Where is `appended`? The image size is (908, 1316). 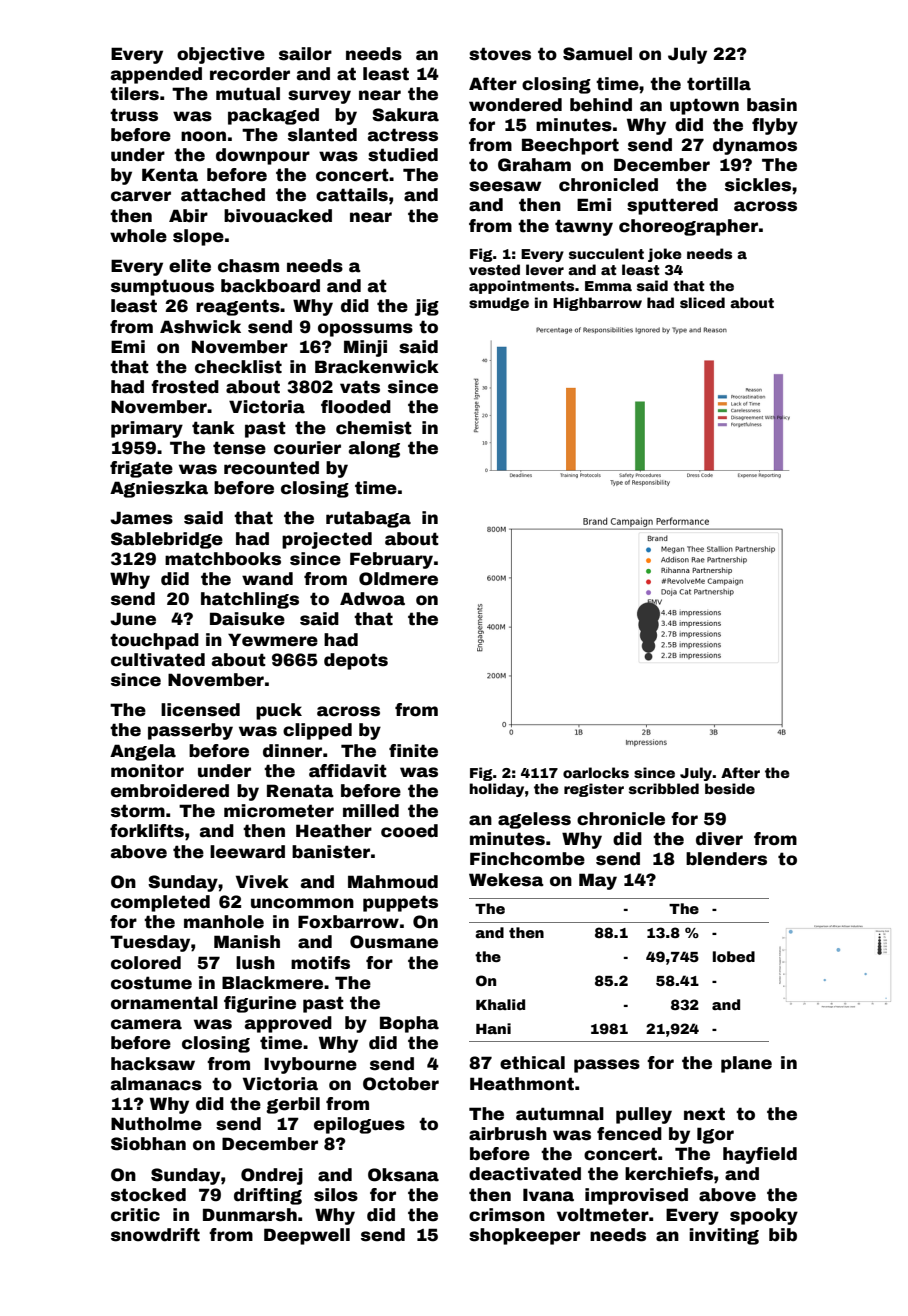 appended is located at coordinates (156, 75).
